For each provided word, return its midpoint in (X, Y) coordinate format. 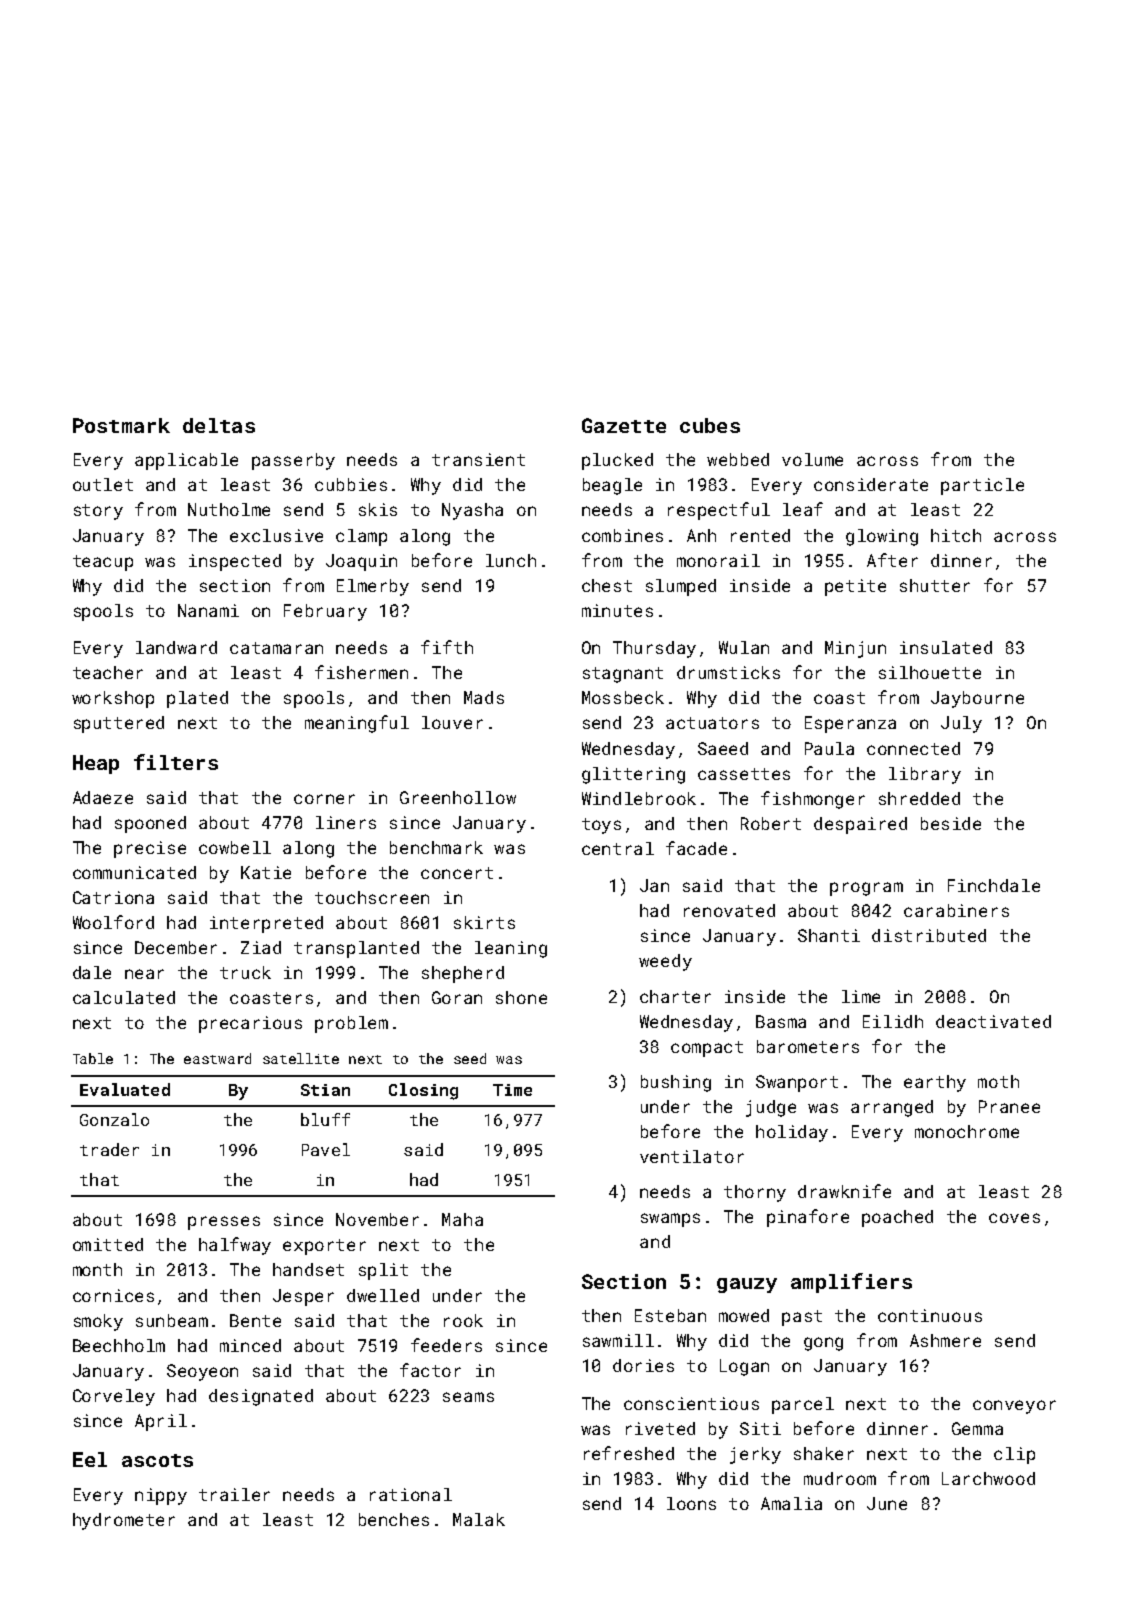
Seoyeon (202, 1372)
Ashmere (945, 1340)
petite (855, 587)
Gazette (624, 425)
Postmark (121, 425)
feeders (446, 1345)
